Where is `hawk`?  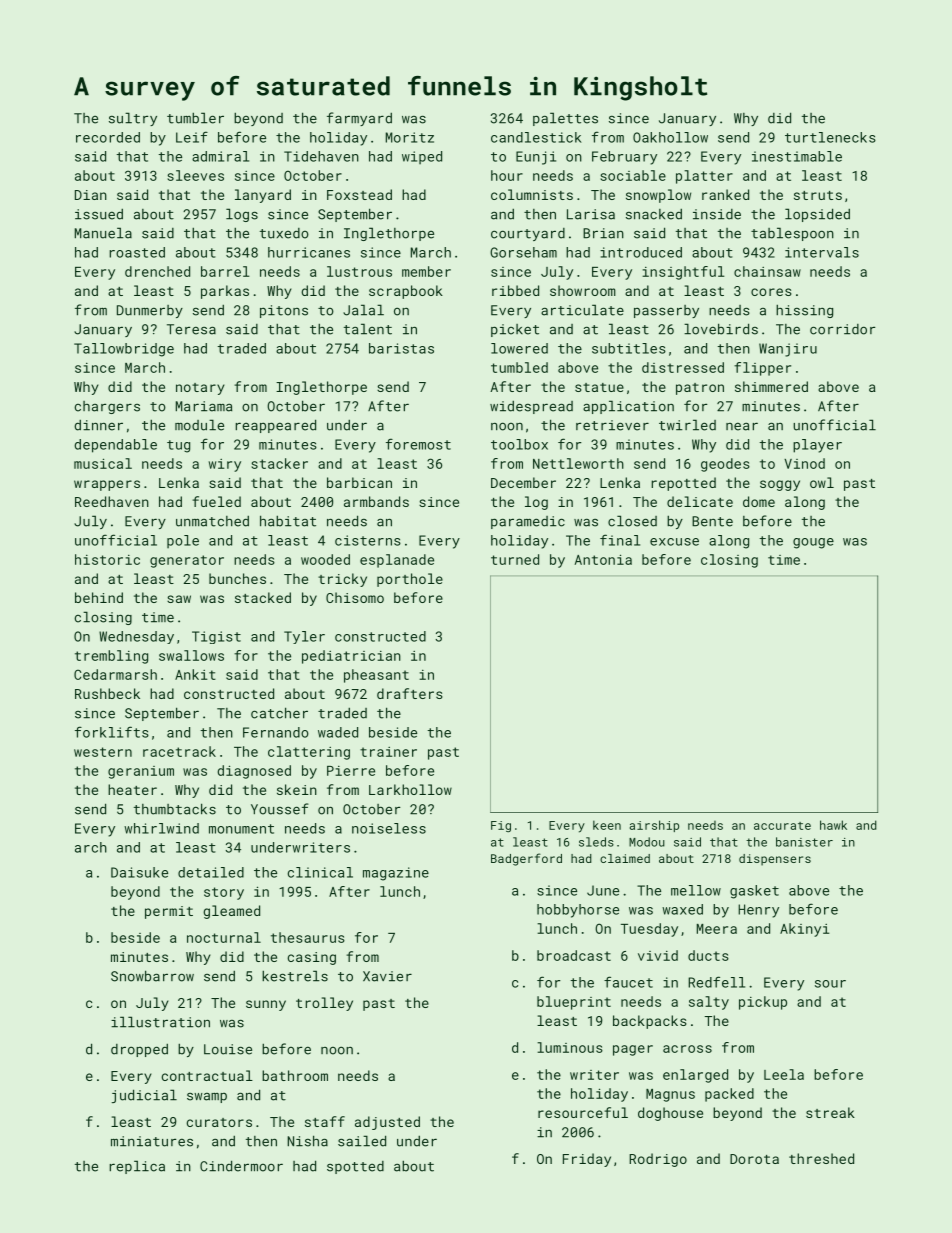 hawk is located at coordinates (833, 825).
